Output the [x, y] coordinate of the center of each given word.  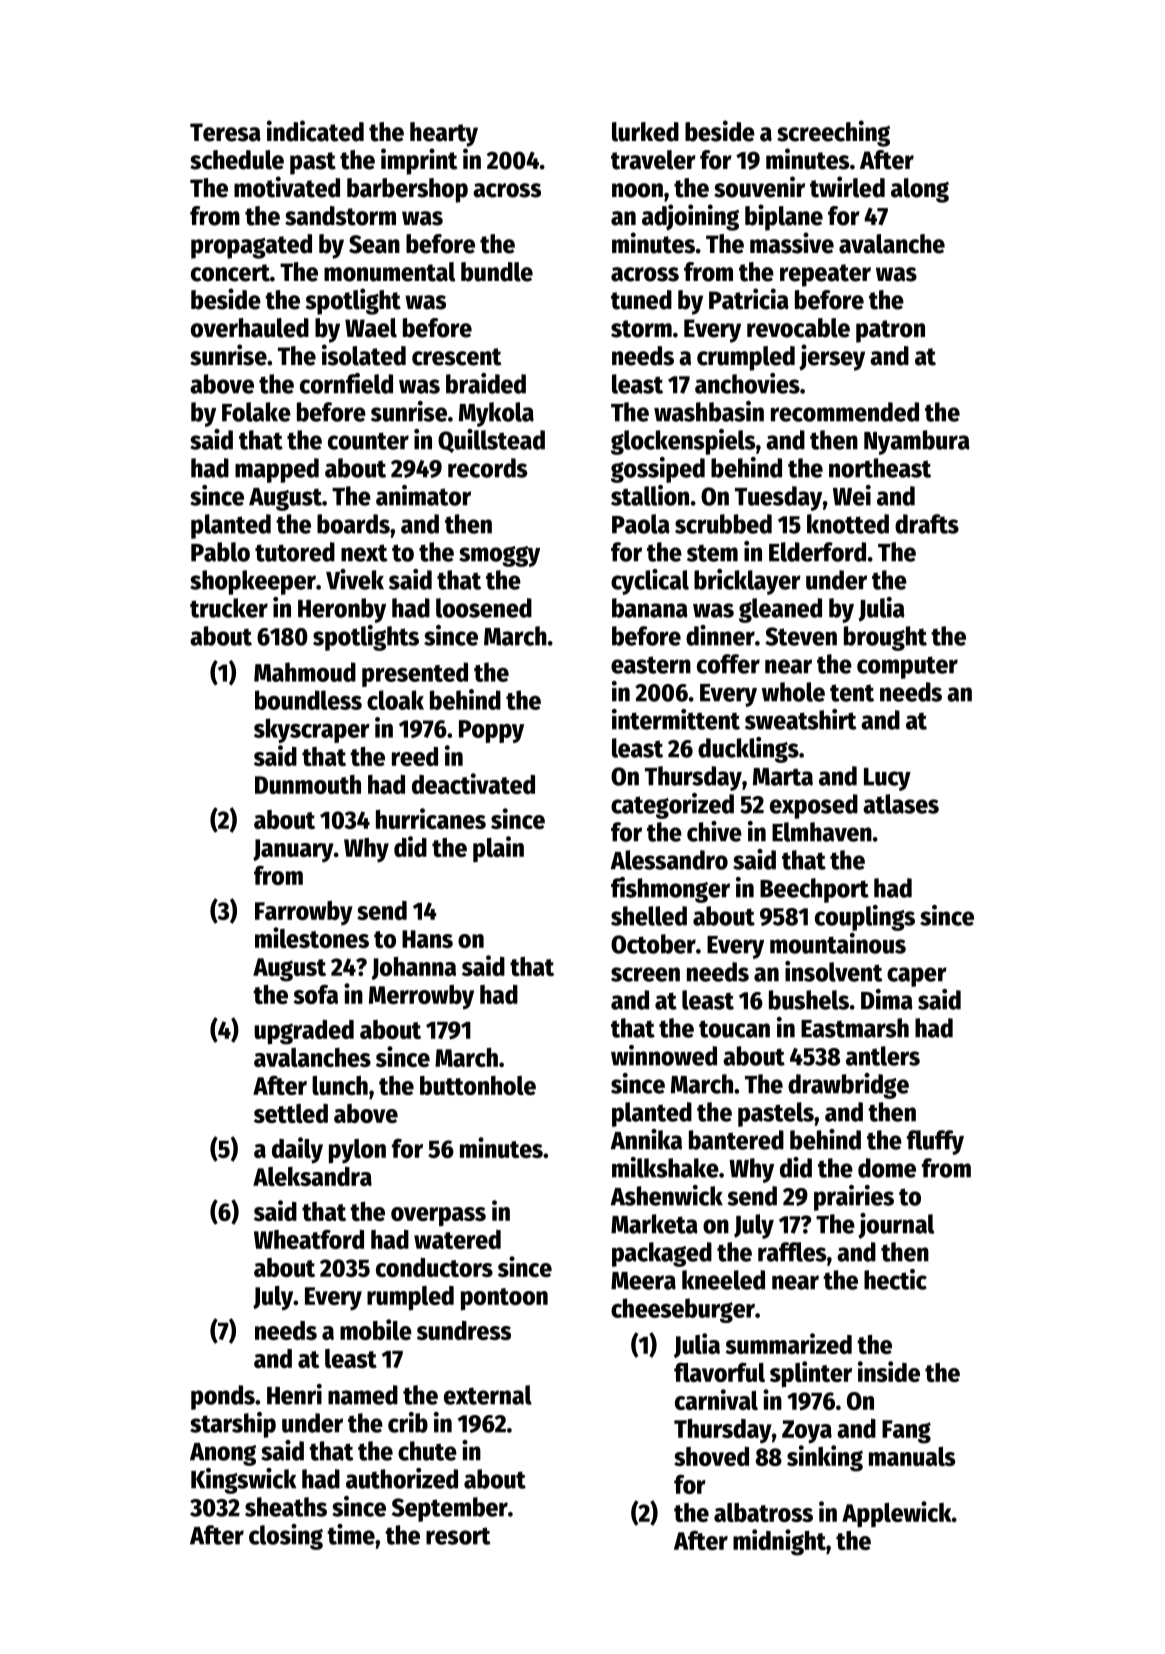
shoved [711, 1456]
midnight [779, 1542]
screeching [833, 133]
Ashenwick [667, 1195]
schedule [237, 160]
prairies [854, 1198]
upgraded [304, 1032]
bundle [497, 272]
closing [286, 1537]
